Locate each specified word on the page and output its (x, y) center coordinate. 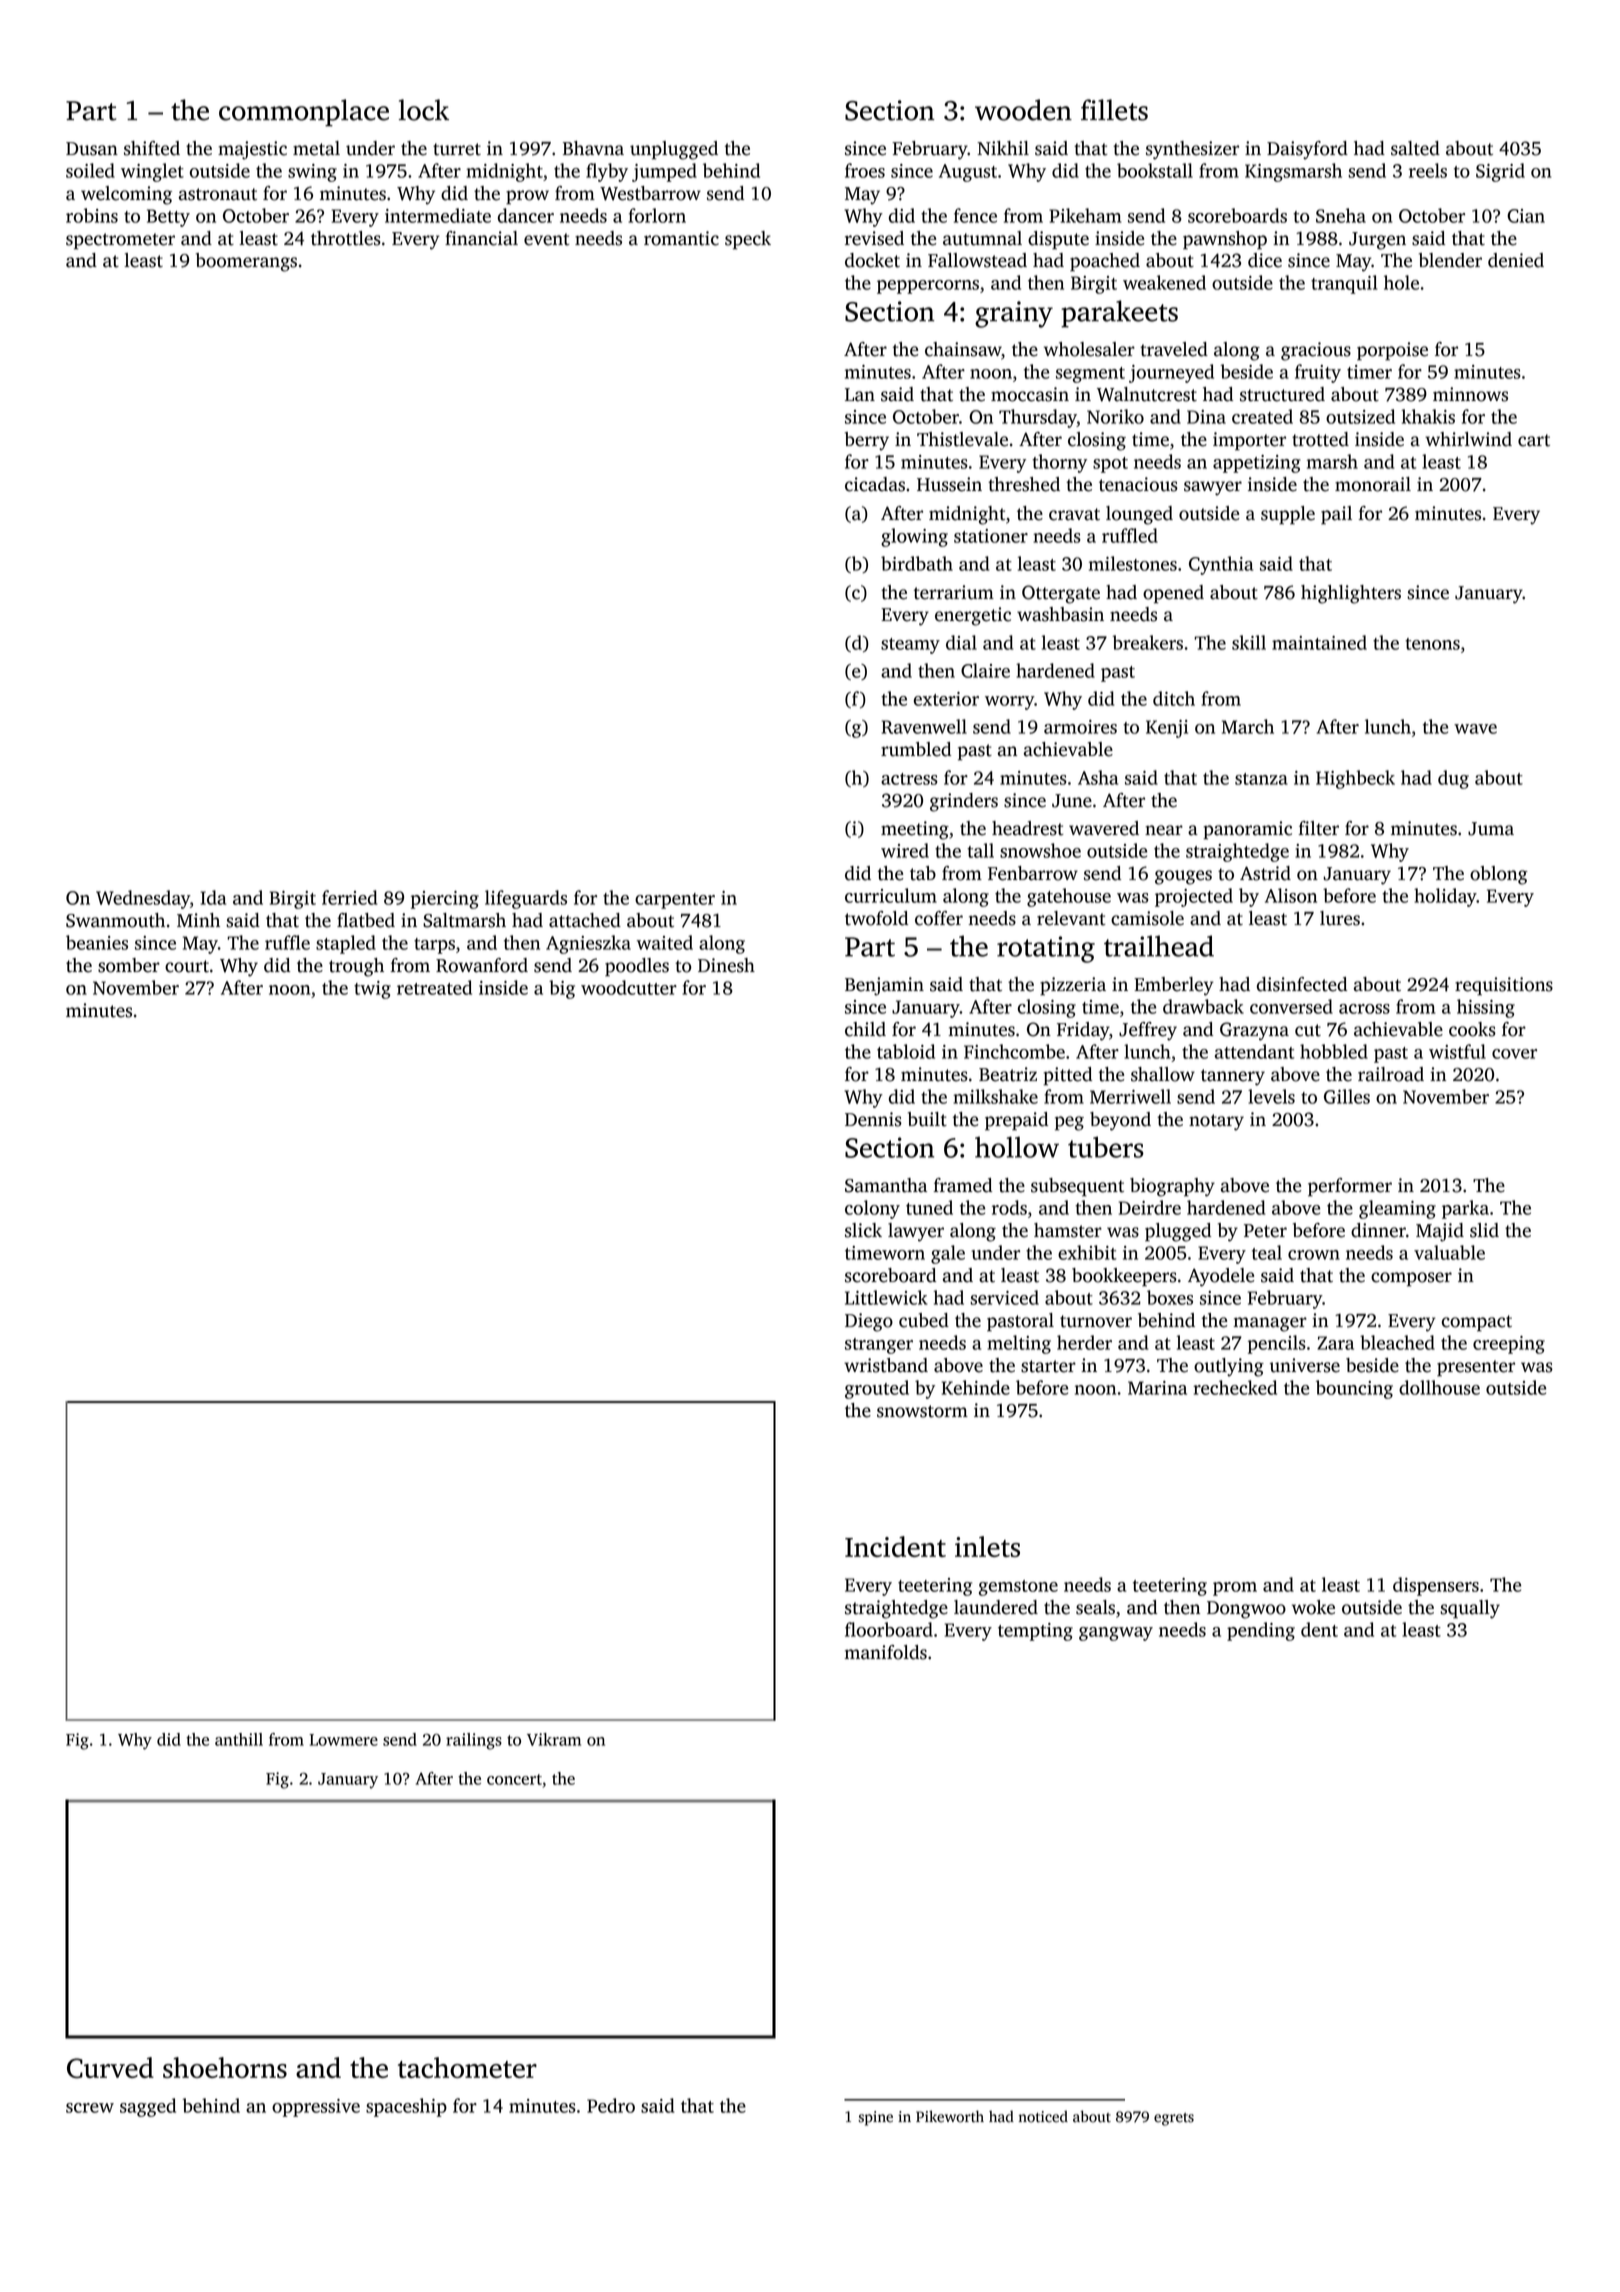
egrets (1174, 2119)
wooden (1023, 110)
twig (372, 990)
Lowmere (343, 1740)
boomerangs (246, 262)
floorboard (889, 1629)
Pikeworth (950, 2116)
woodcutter (629, 987)
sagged (148, 2107)
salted (1415, 148)
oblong (1499, 875)
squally (1470, 1609)
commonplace (304, 113)
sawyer (1213, 488)
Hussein (949, 484)
